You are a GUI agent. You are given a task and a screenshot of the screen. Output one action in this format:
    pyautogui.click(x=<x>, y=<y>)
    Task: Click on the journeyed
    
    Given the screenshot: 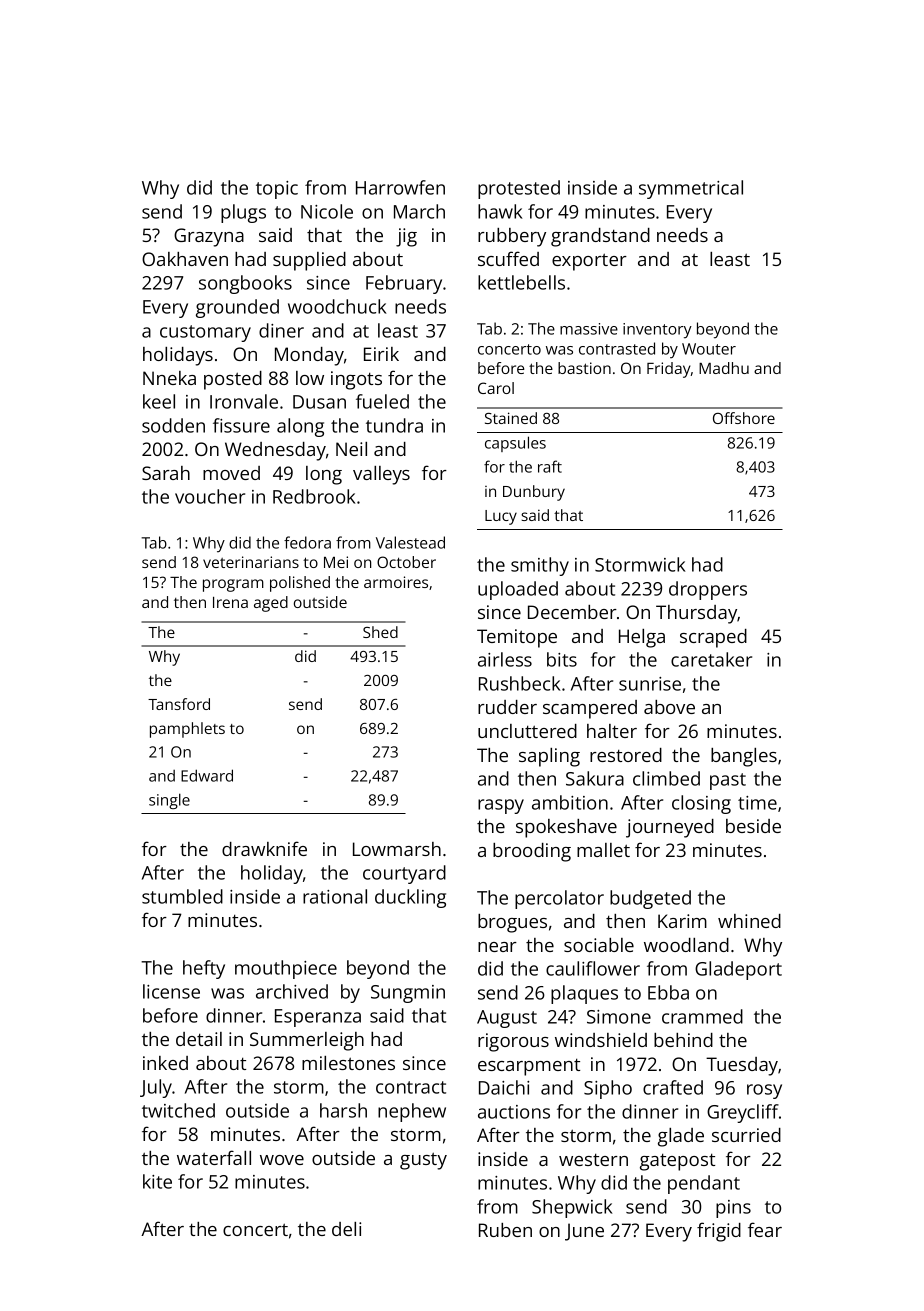 What is the action you would take?
    pyautogui.click(x=670, y=828)
